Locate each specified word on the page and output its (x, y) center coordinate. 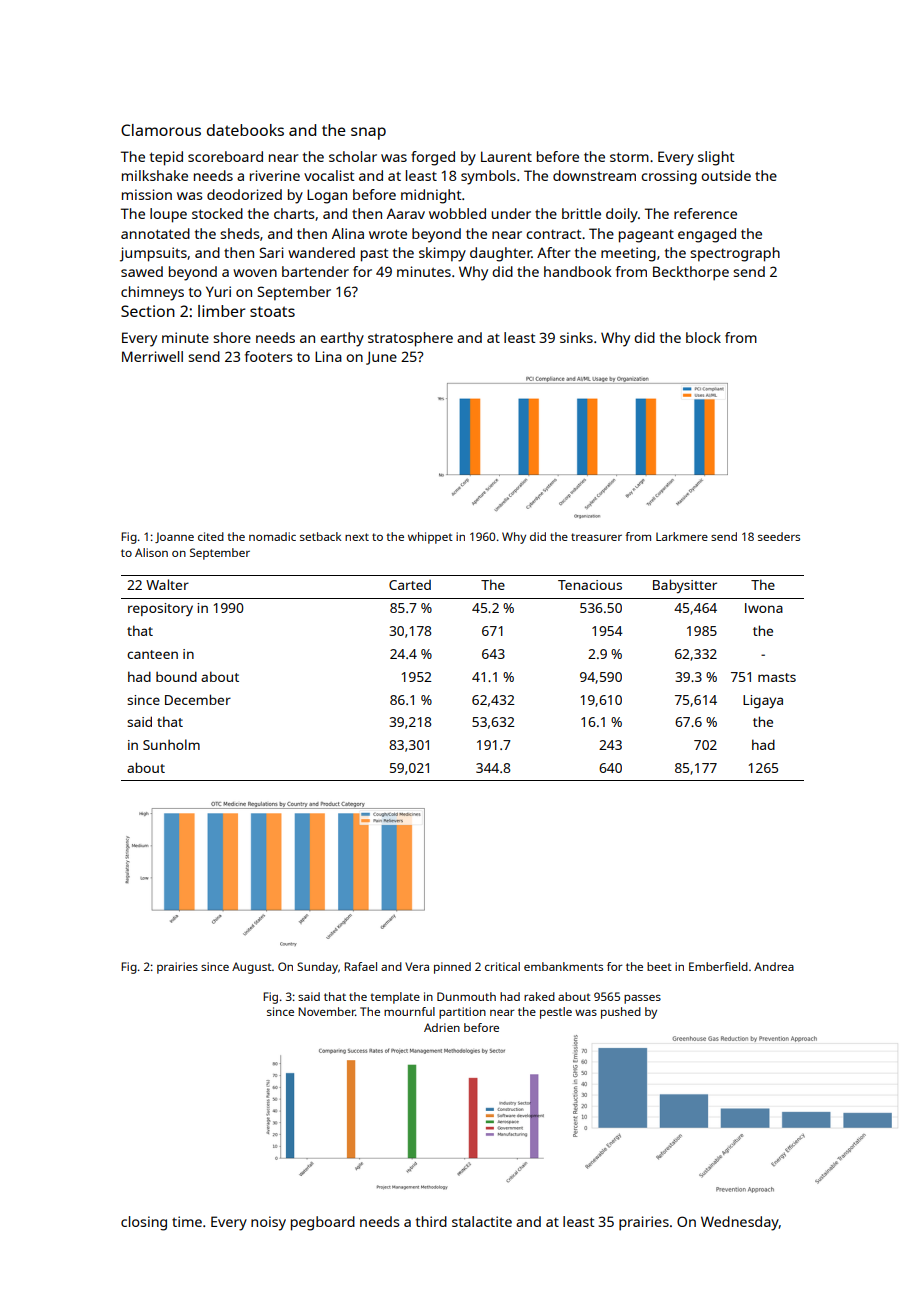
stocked (217, 213)
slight (716, 158)
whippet (430, 538)
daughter (501, 254)
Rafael (360, 966)
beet (659, 966)
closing (144, 1223)
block (703, 337)
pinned (452, 968)
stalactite (482, 1221)
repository (160, 609)
